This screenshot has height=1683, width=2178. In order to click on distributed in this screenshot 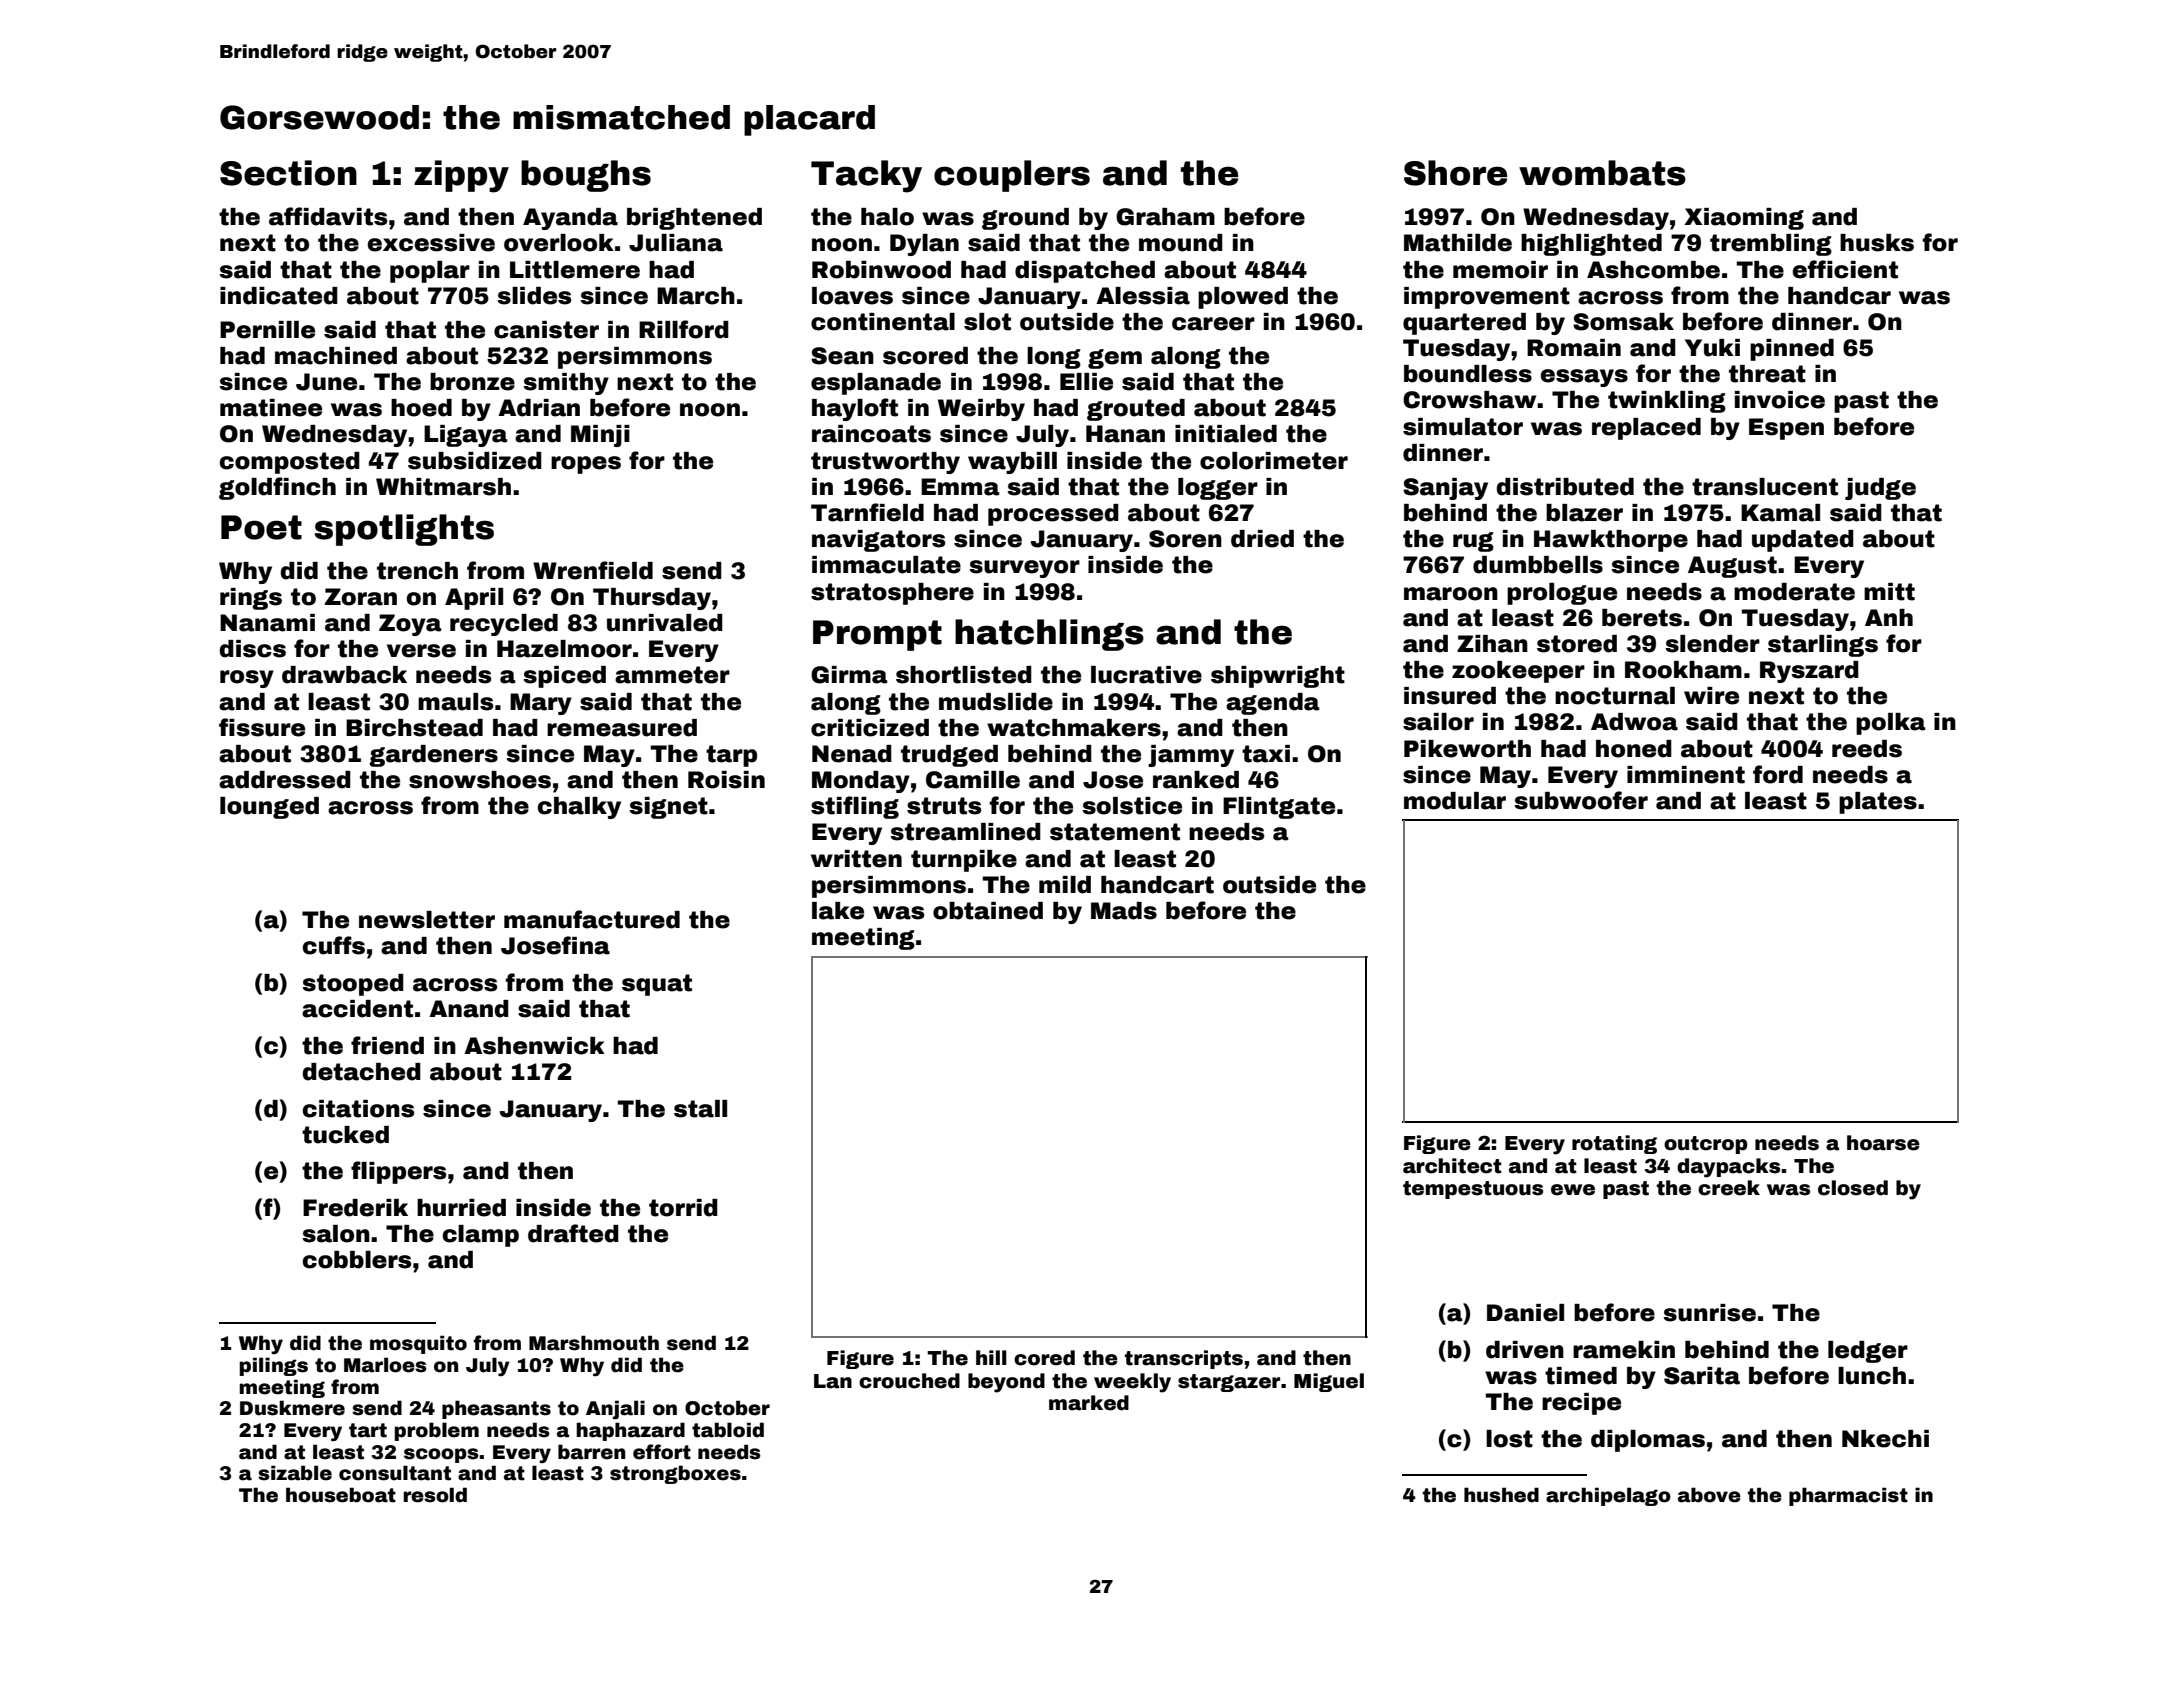, I will do `click(1565, 487)`.
